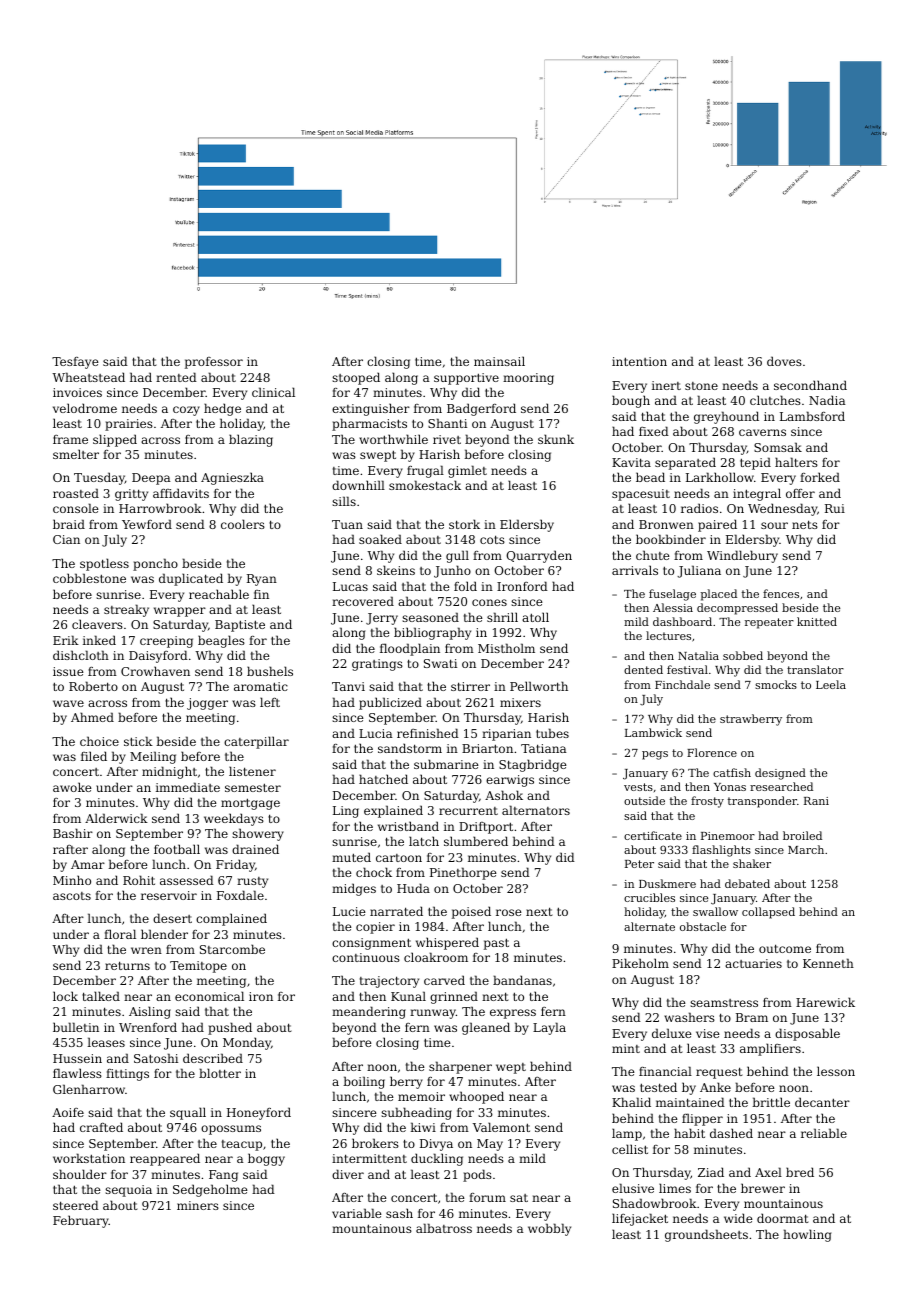 Image resolution: width=908 pixels, height=1316 pixels. Describe the element at coordinates (76, 1205) in the screenshot. I see `steered` at that location.
